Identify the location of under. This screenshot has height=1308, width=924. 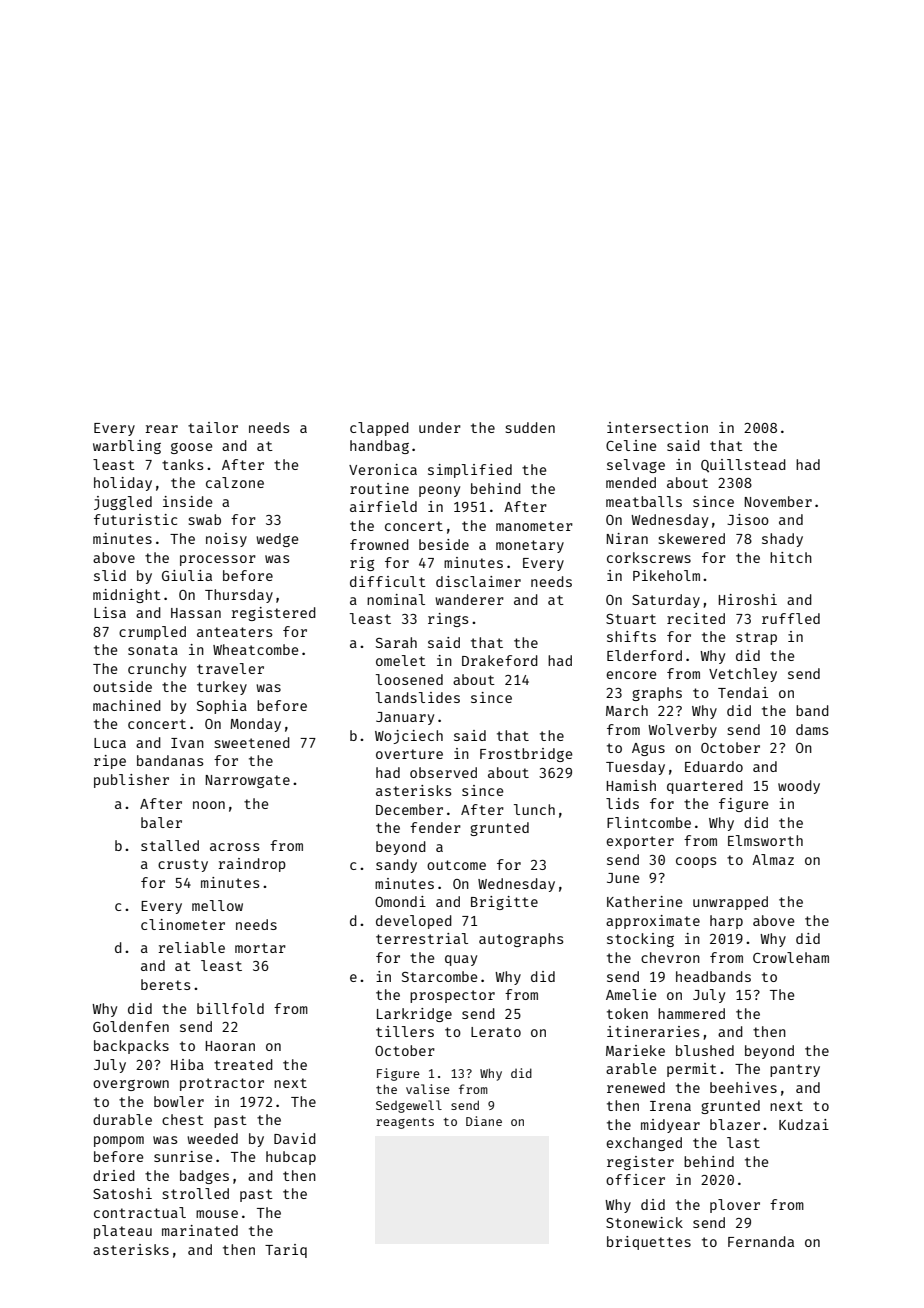
(440, 427).
